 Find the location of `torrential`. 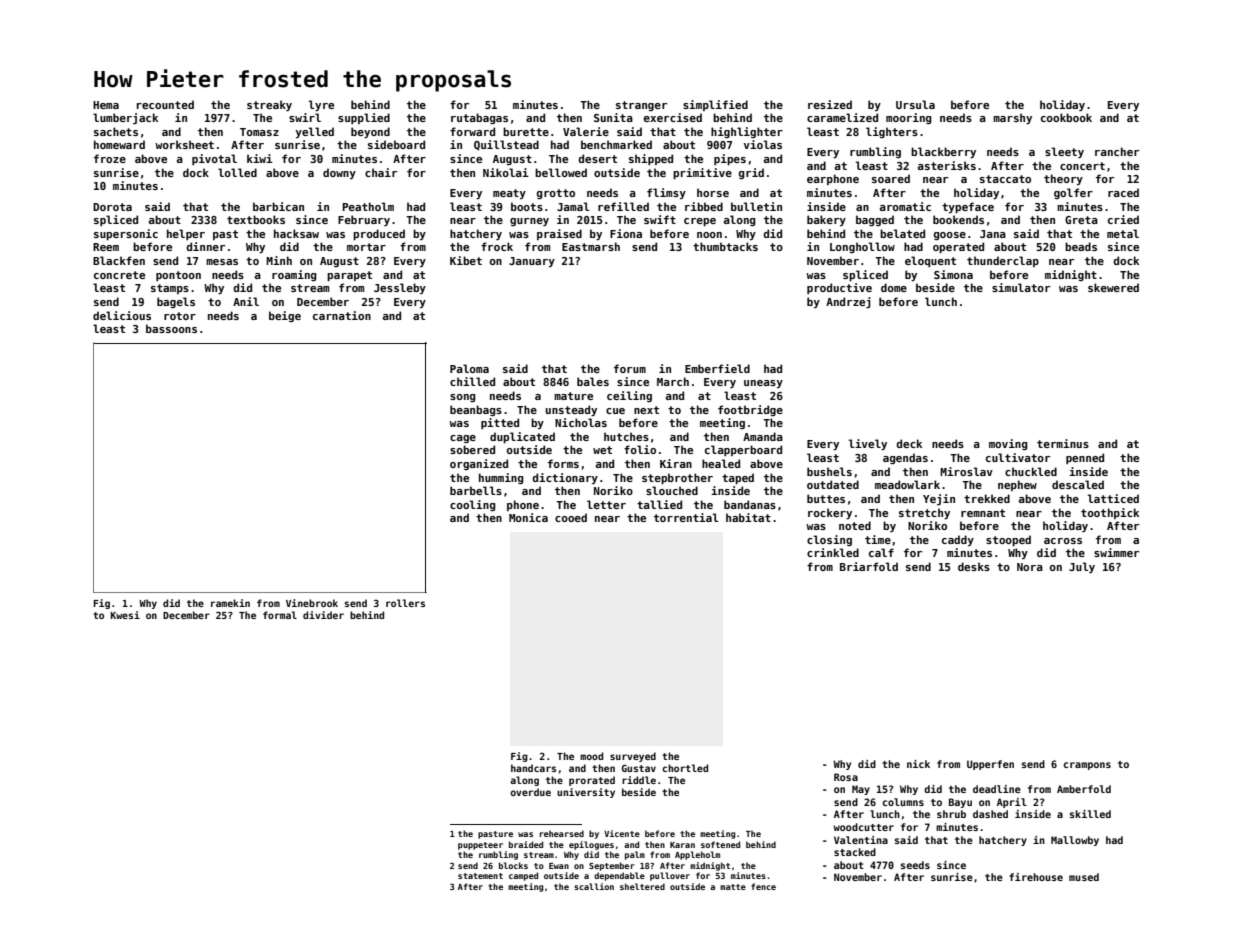

torrential is located at coordinates (686, 517).
